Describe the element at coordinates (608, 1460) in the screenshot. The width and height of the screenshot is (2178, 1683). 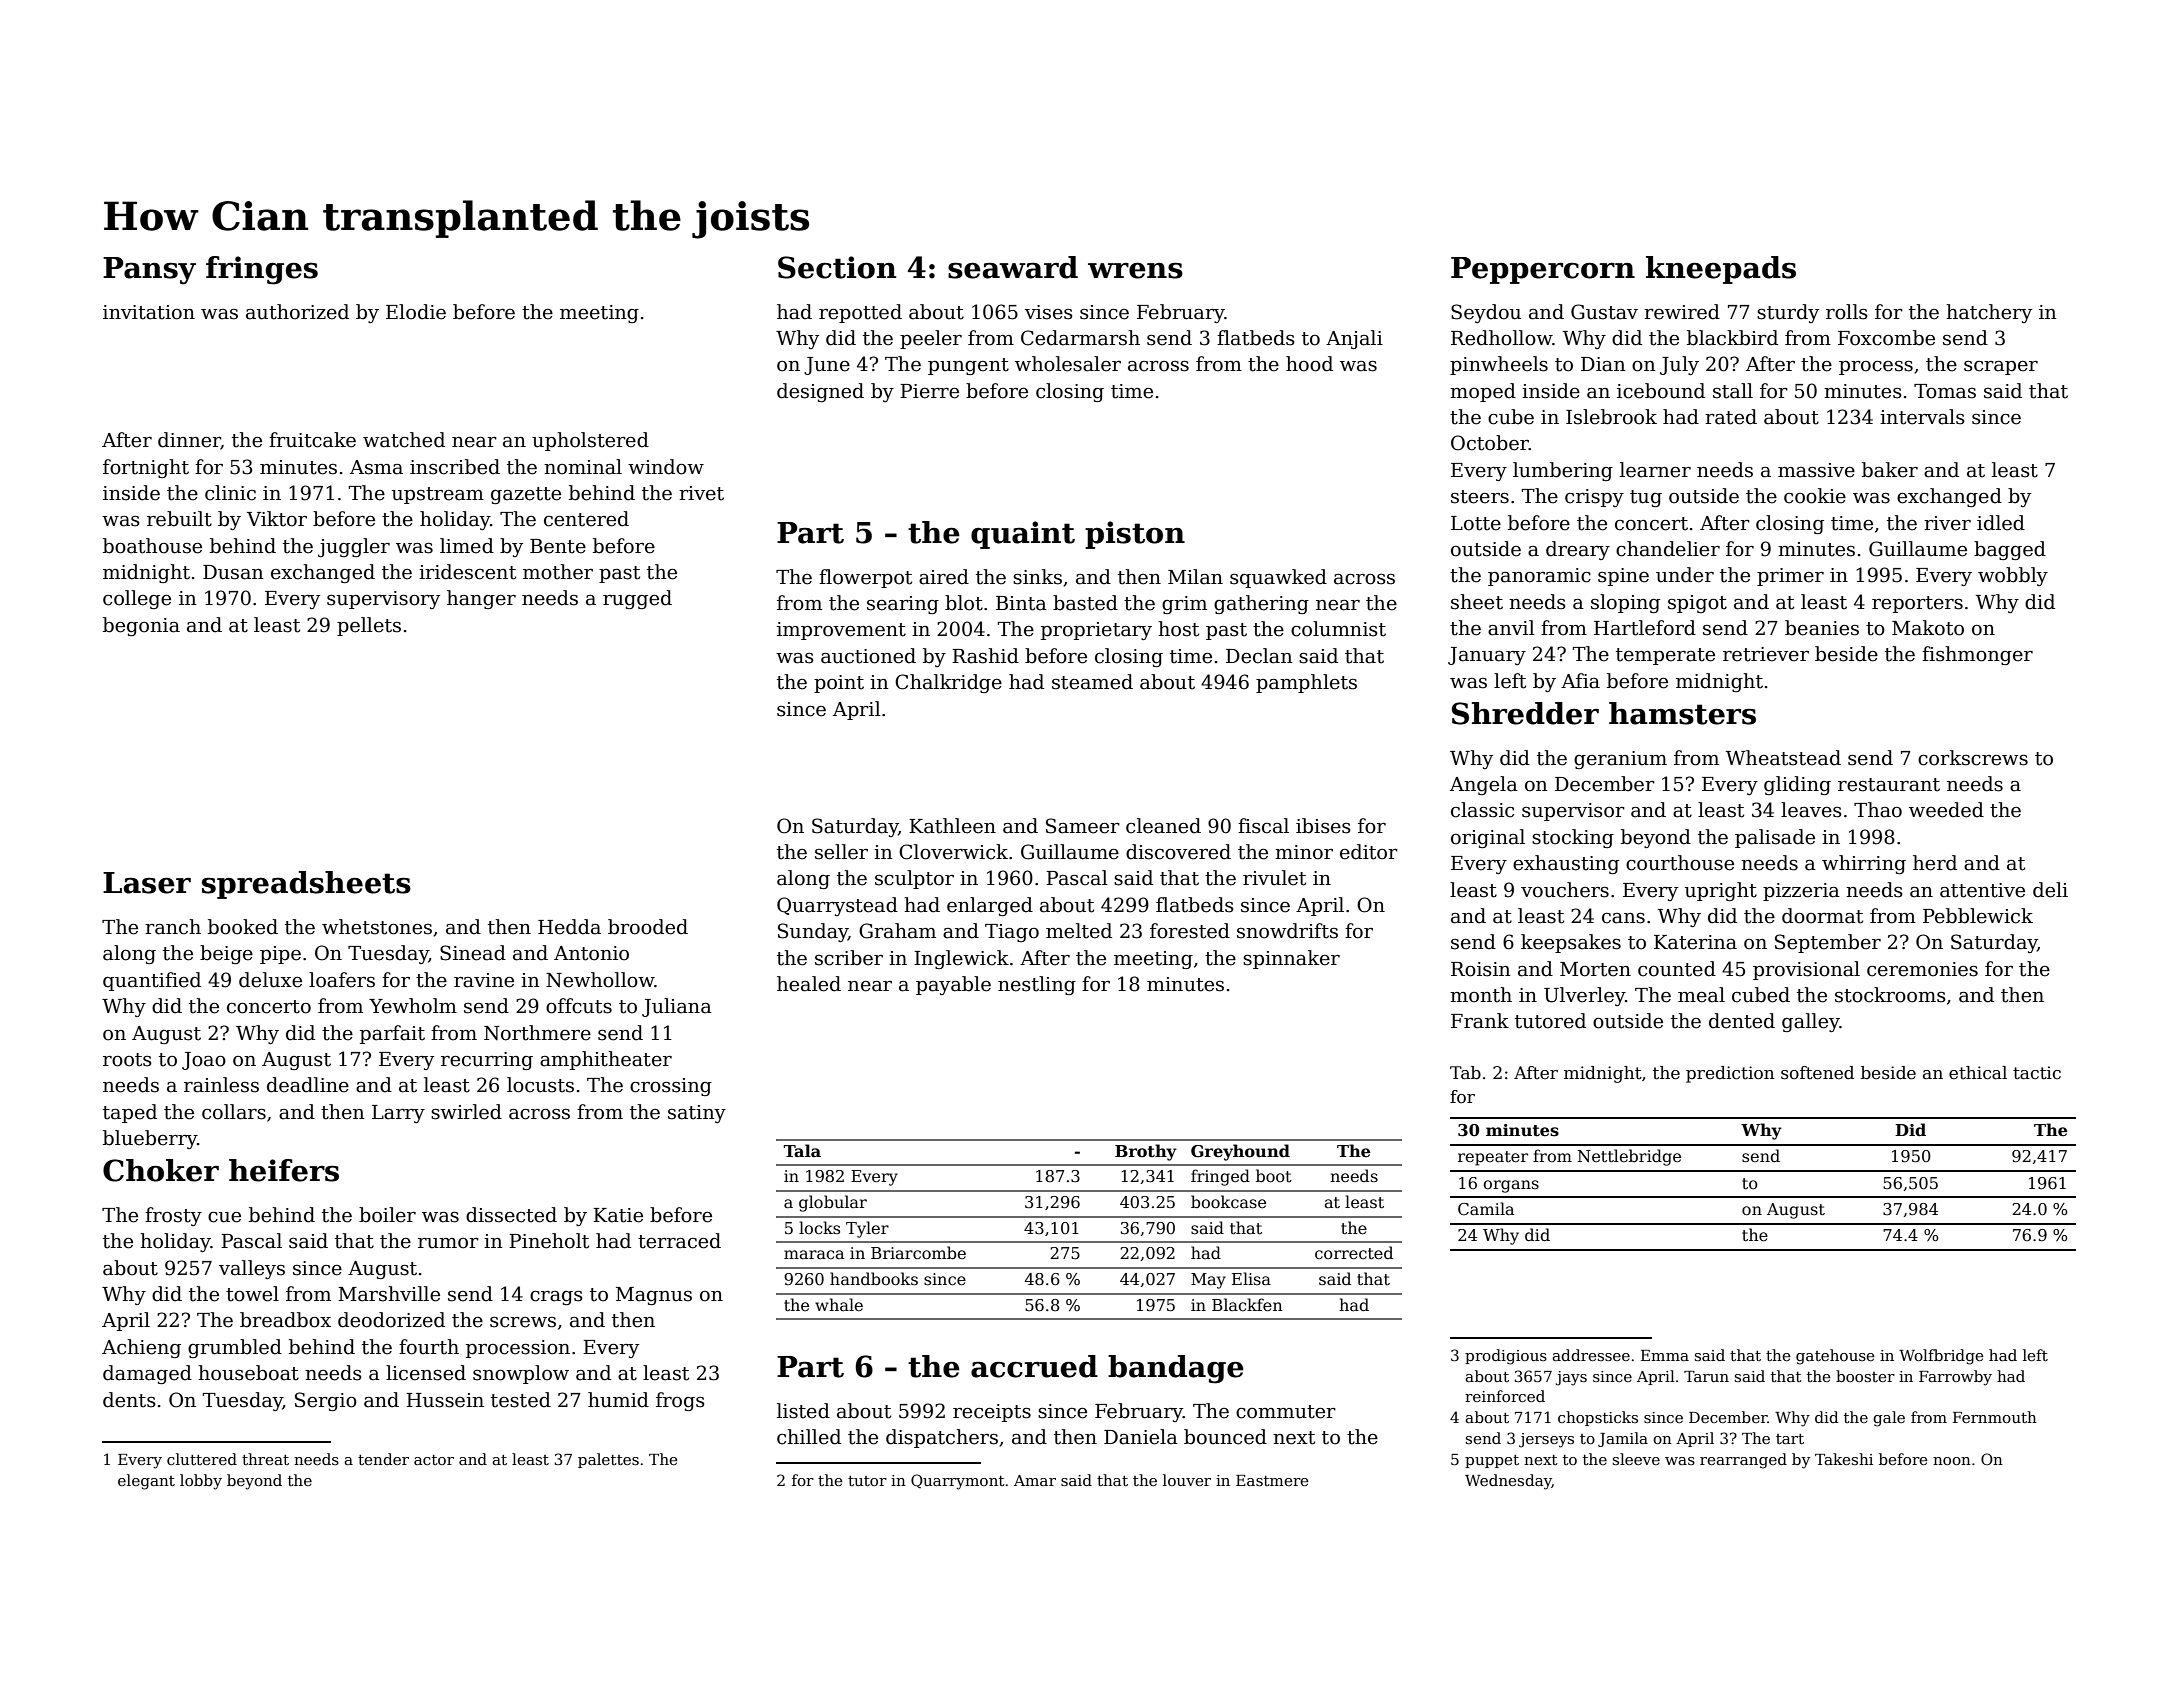
I see `palettes` at that location.
